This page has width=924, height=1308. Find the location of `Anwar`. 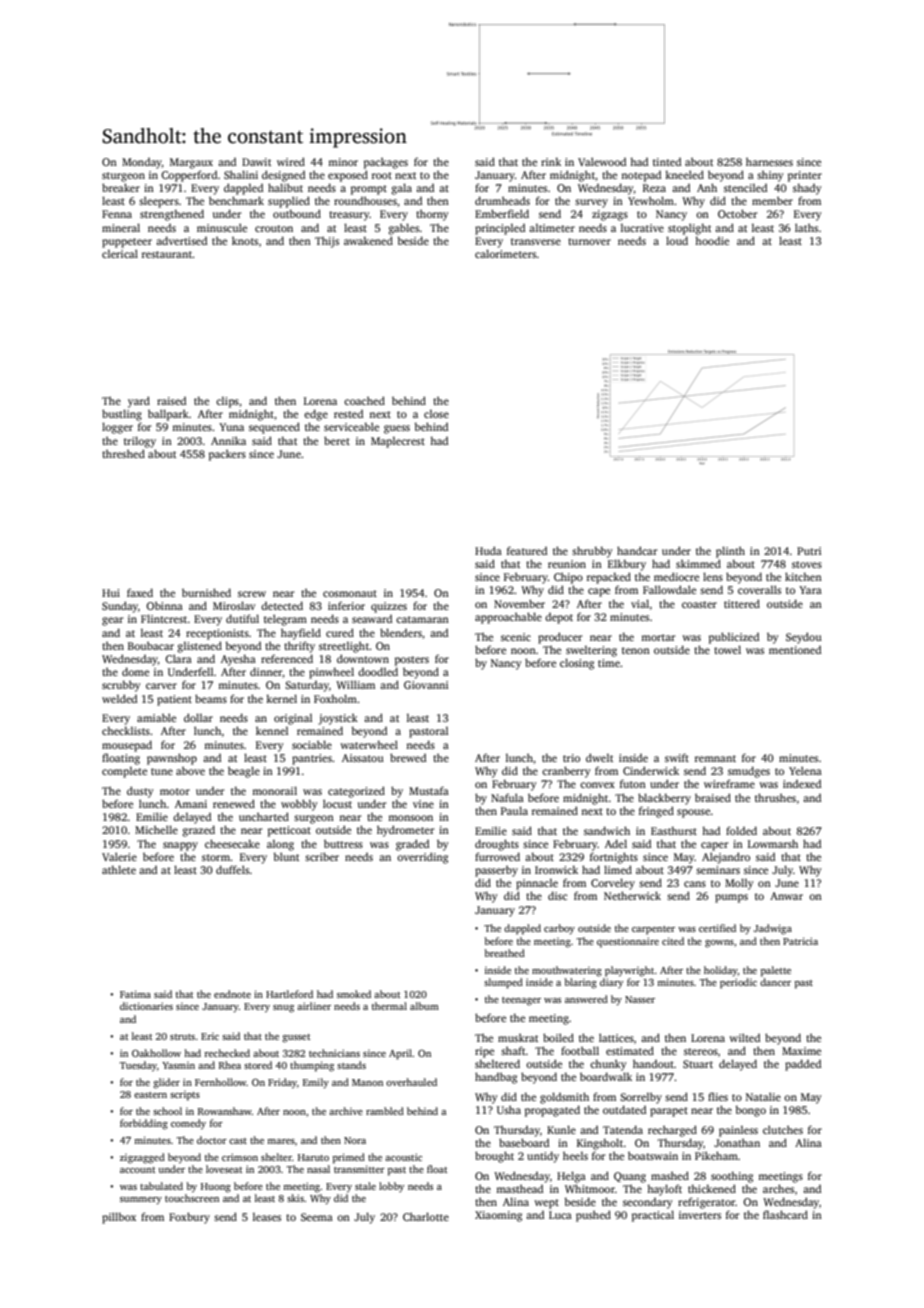

Anwar is located at coordinates (786, 896).
